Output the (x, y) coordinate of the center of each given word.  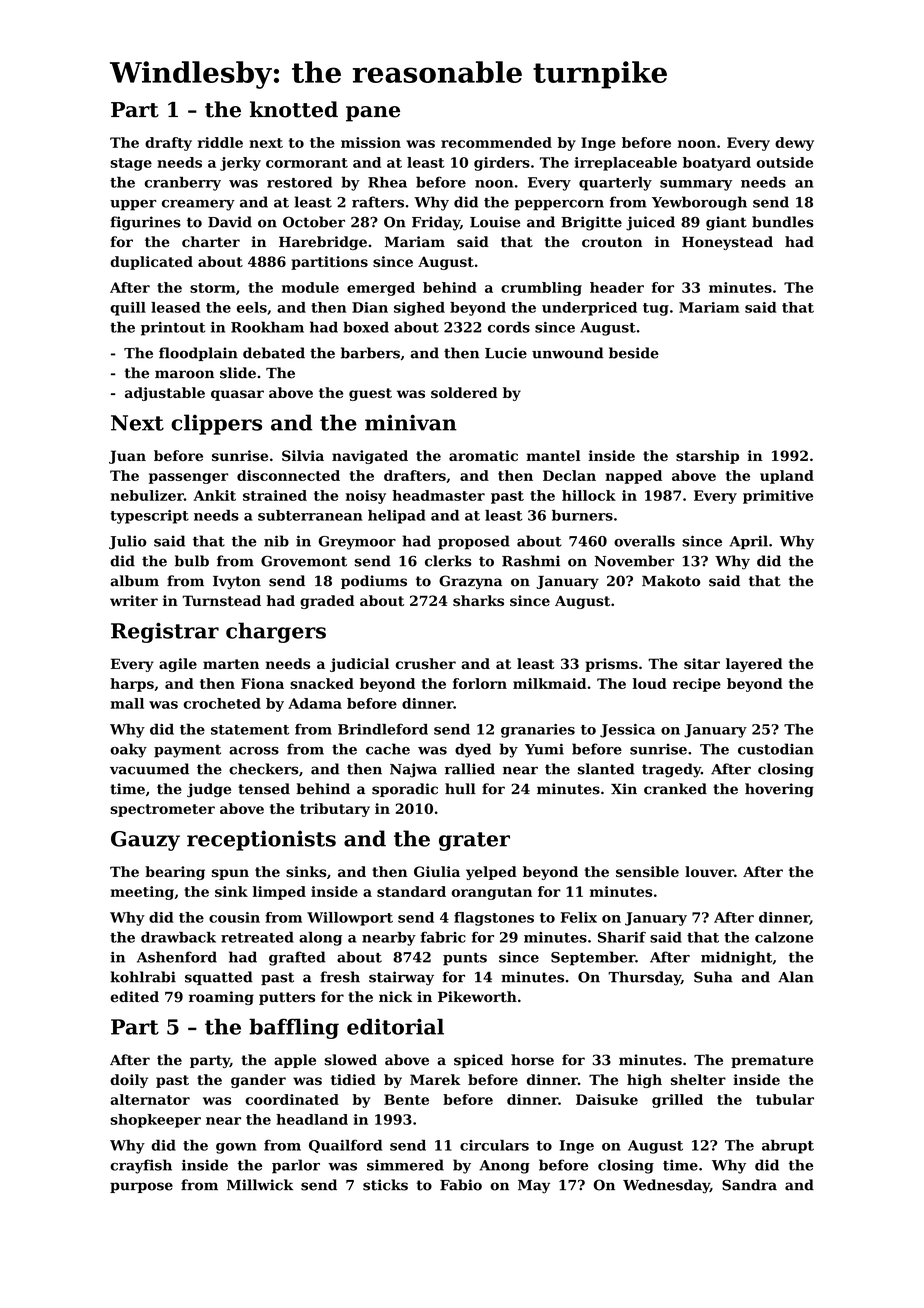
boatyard (717, 164)
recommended (496, 142)
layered (754, 665)
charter (211, 242)
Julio (128, 542)
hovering (779, 790)
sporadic (405, 790)
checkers (264, 769)
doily (129, 1081)
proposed (474, 542)
